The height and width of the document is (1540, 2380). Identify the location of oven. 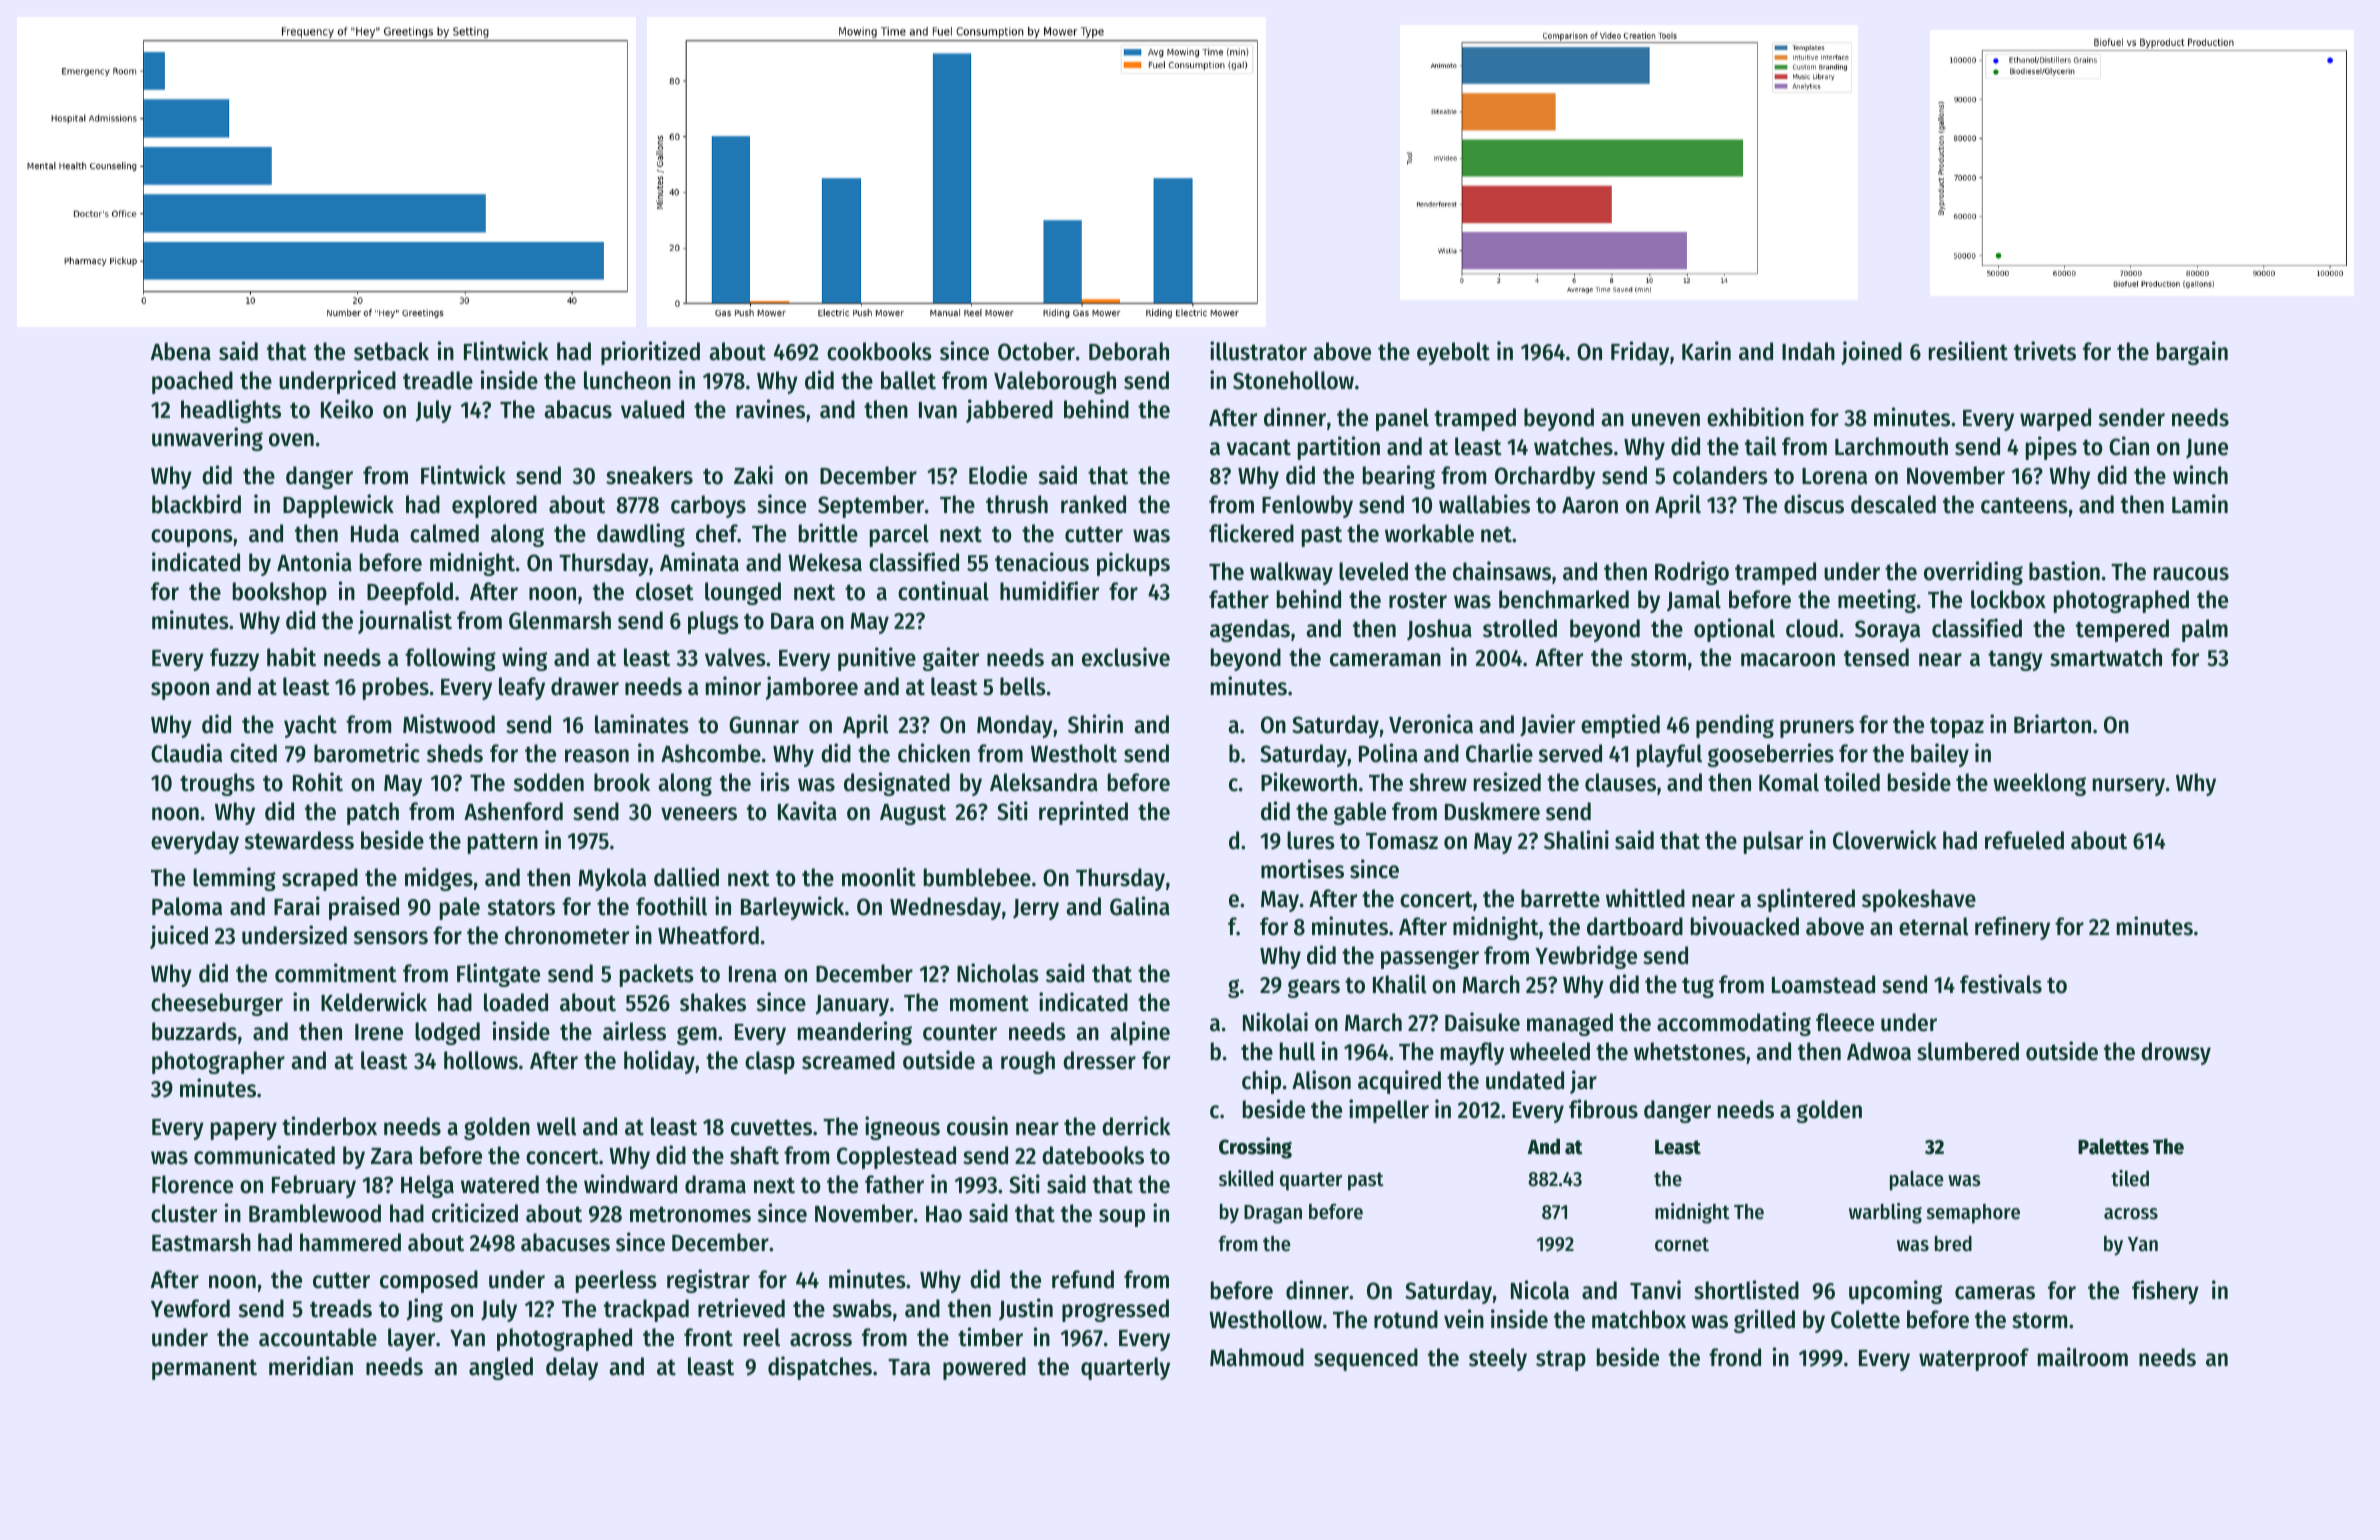
(291, 440).
